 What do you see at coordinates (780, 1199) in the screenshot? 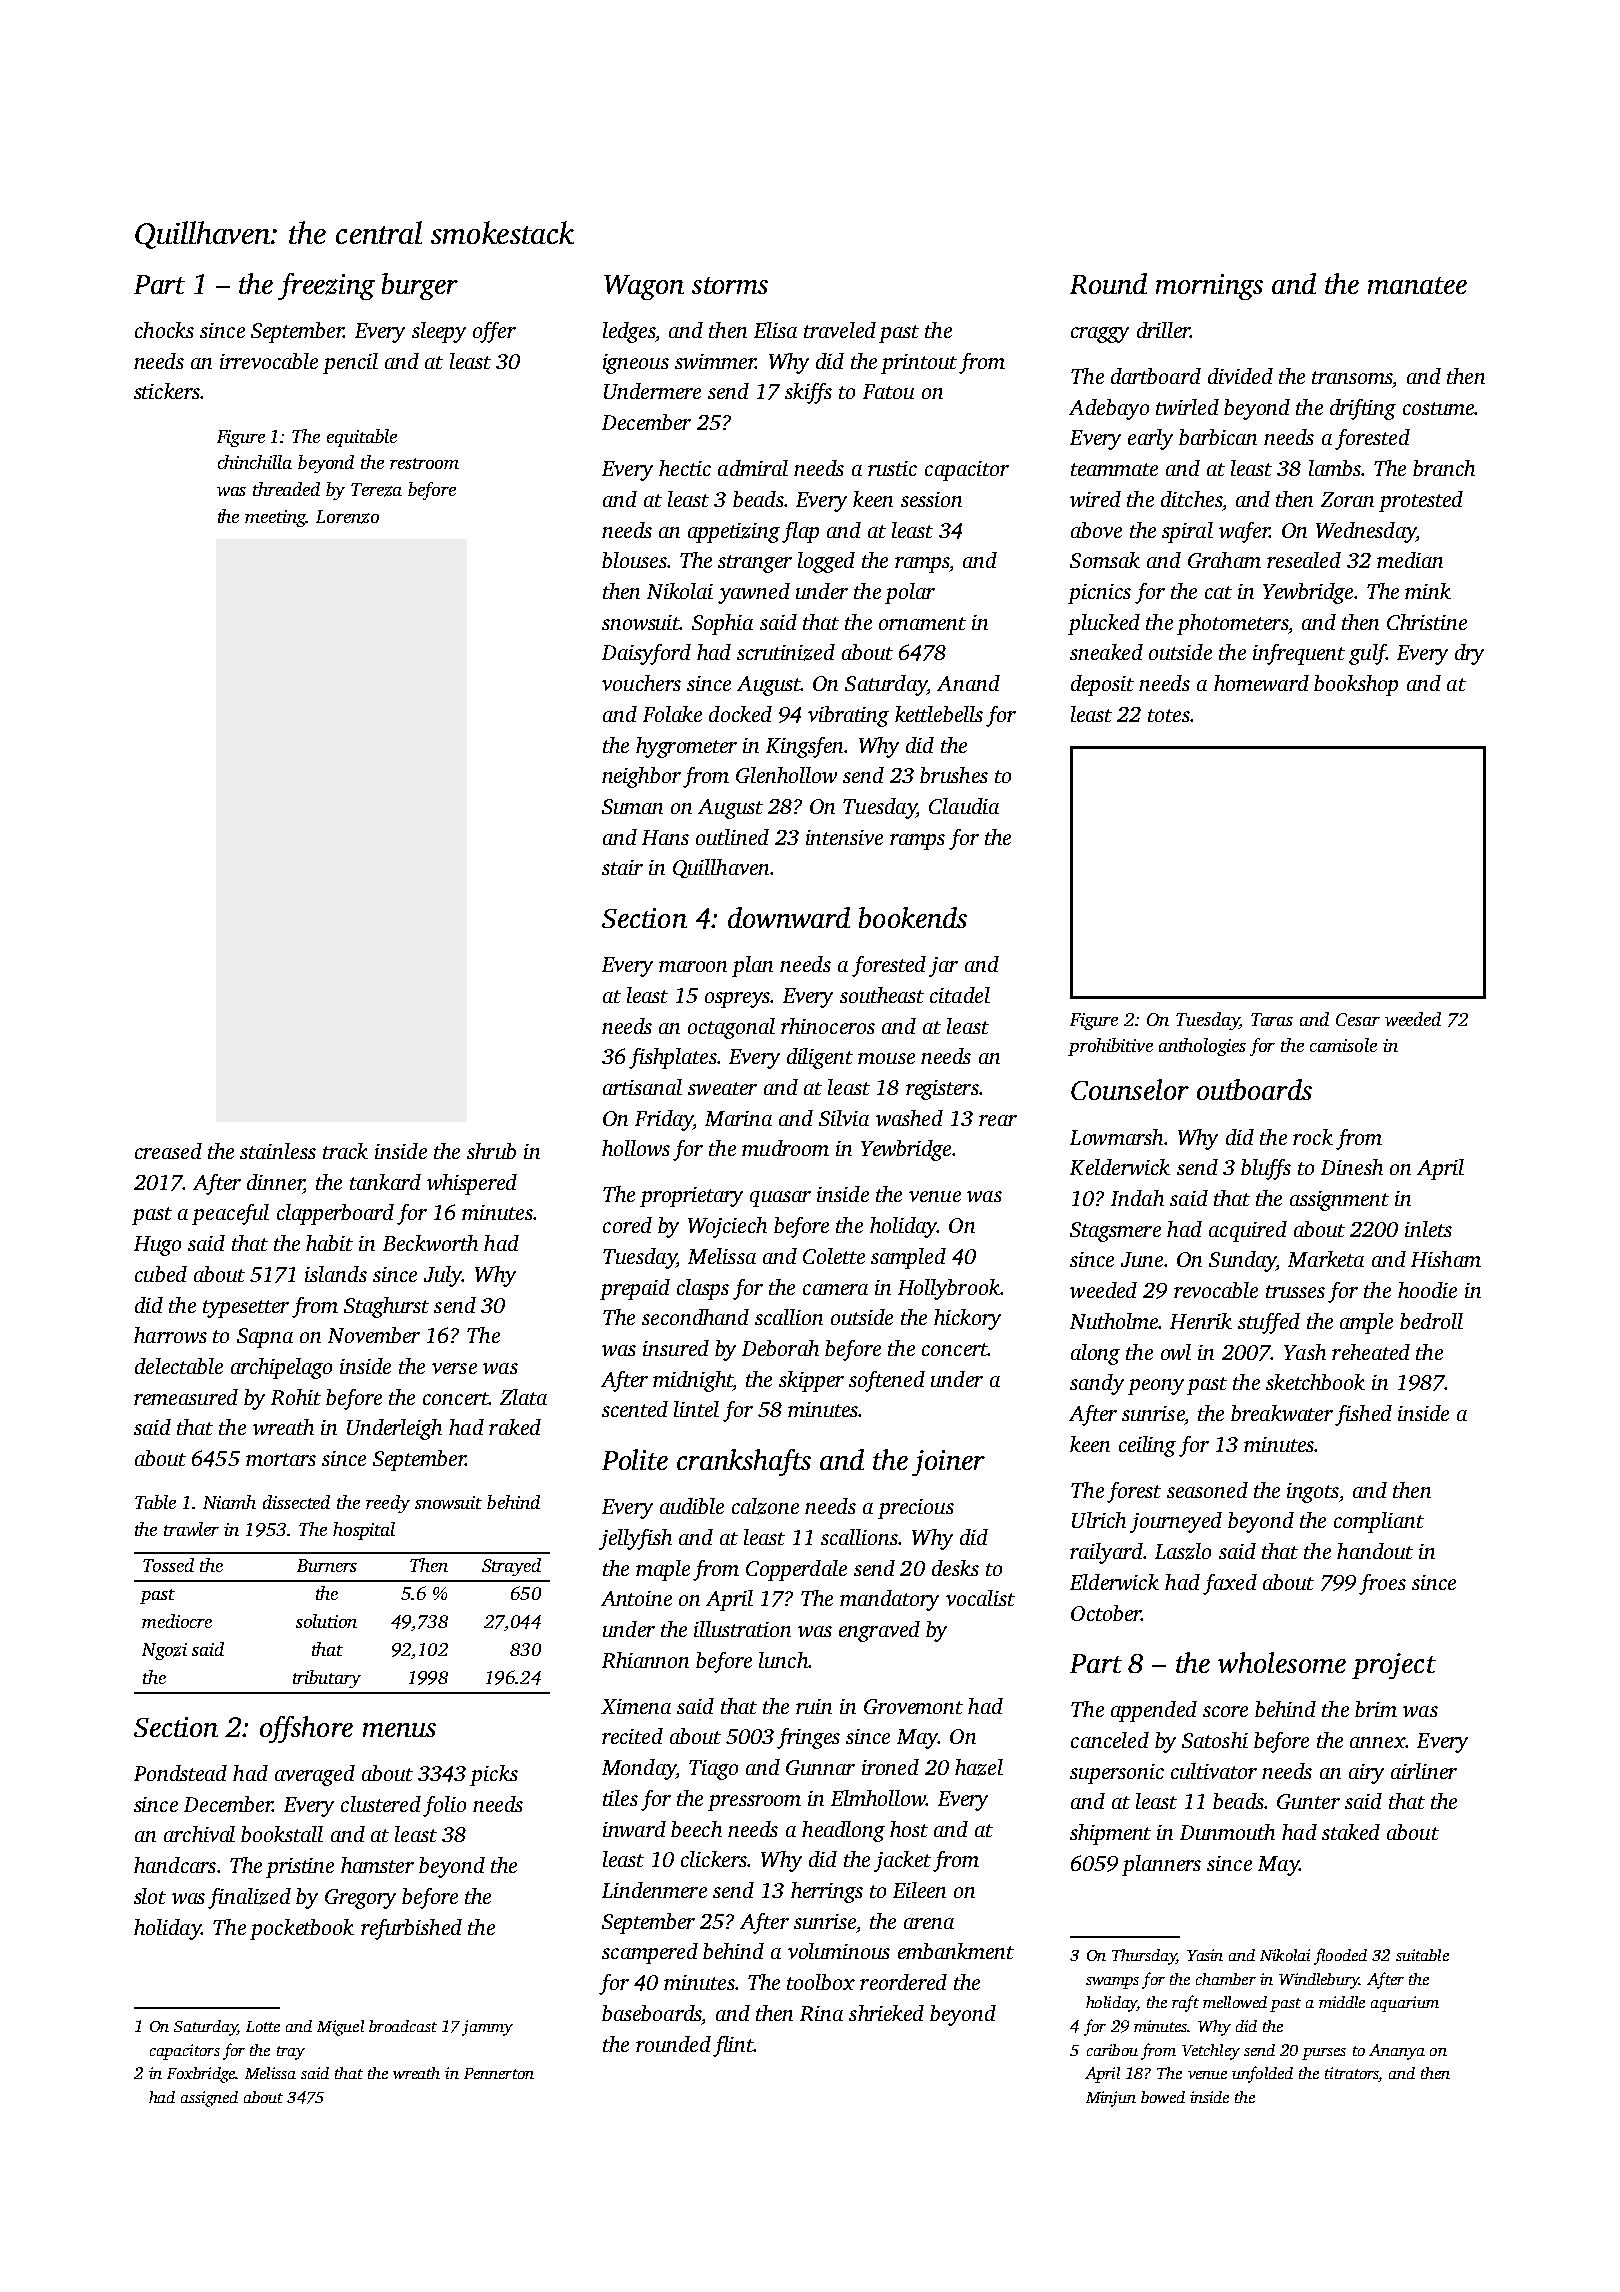
I see `quasar` at bounding box center [780, 1199].
